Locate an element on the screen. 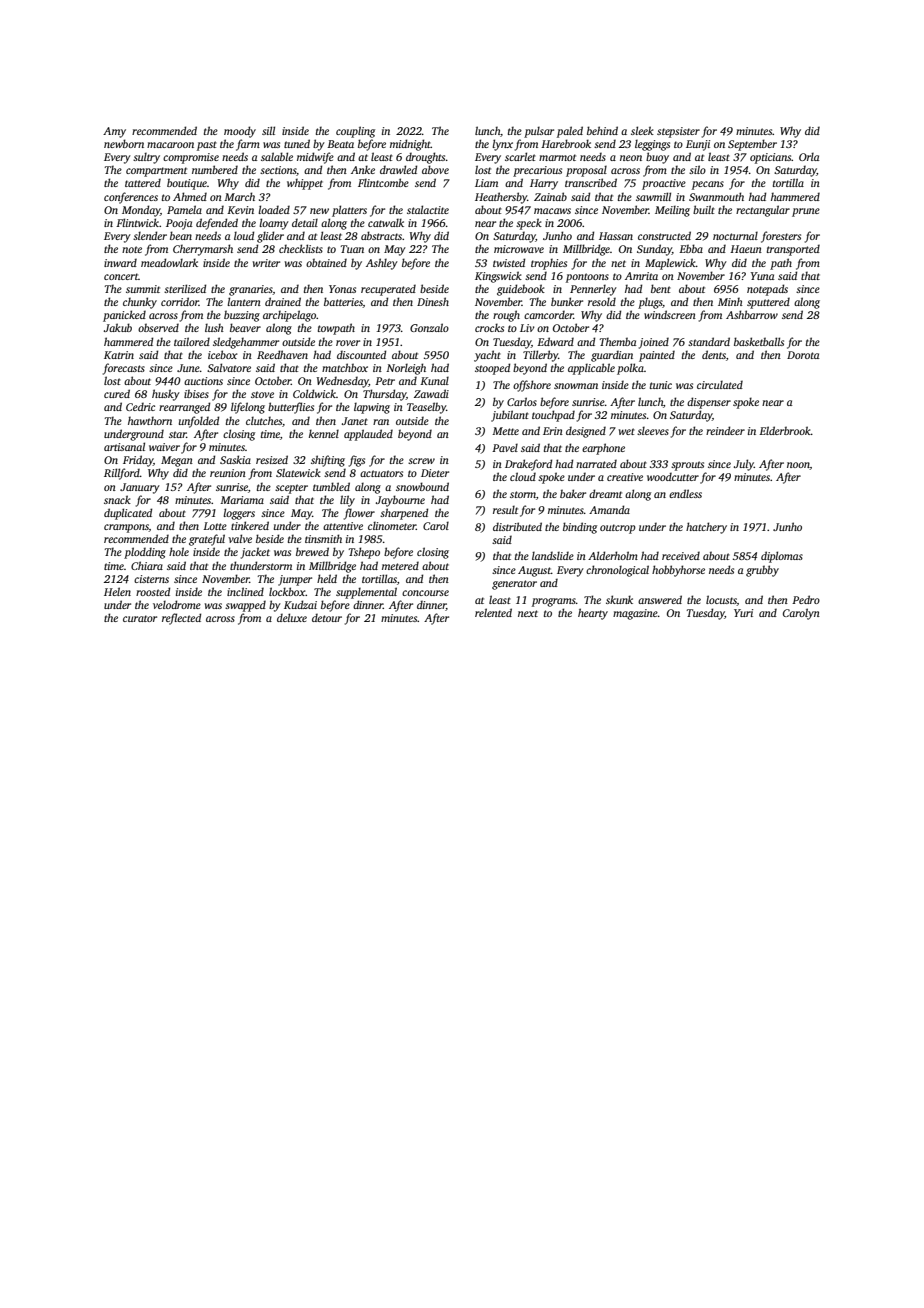 The width and height of the screenshot is (924, 1308). moody is located at coordinates (240, 132).
